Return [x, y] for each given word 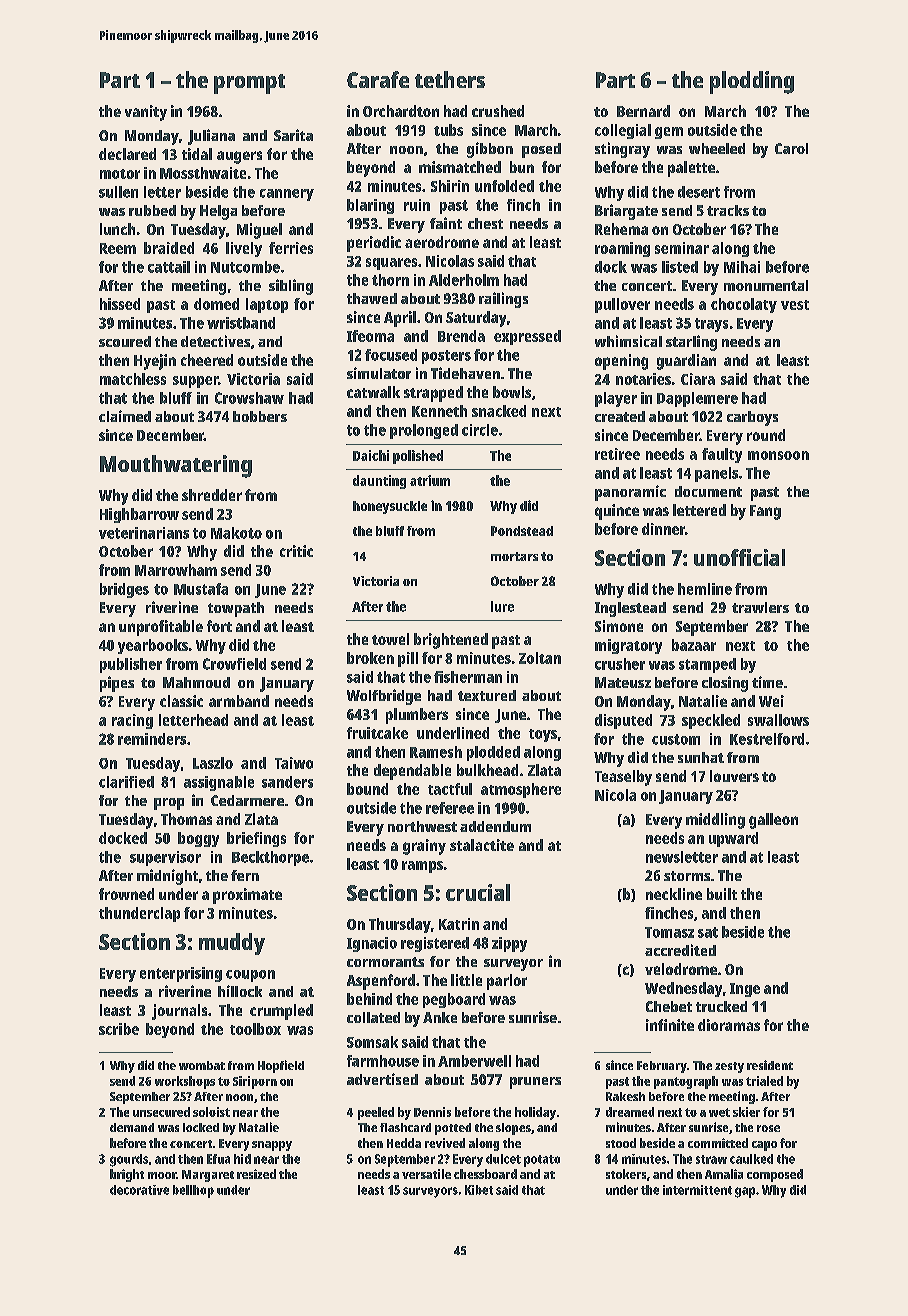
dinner [663, 529]
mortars [514, 556]
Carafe [378, 79]
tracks [728, 210]
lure [502, 606]
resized [256, 1174]
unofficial [739, 557]
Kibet [479, 1190]
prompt [249, 84]
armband [239, 701]
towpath [236, 609]
